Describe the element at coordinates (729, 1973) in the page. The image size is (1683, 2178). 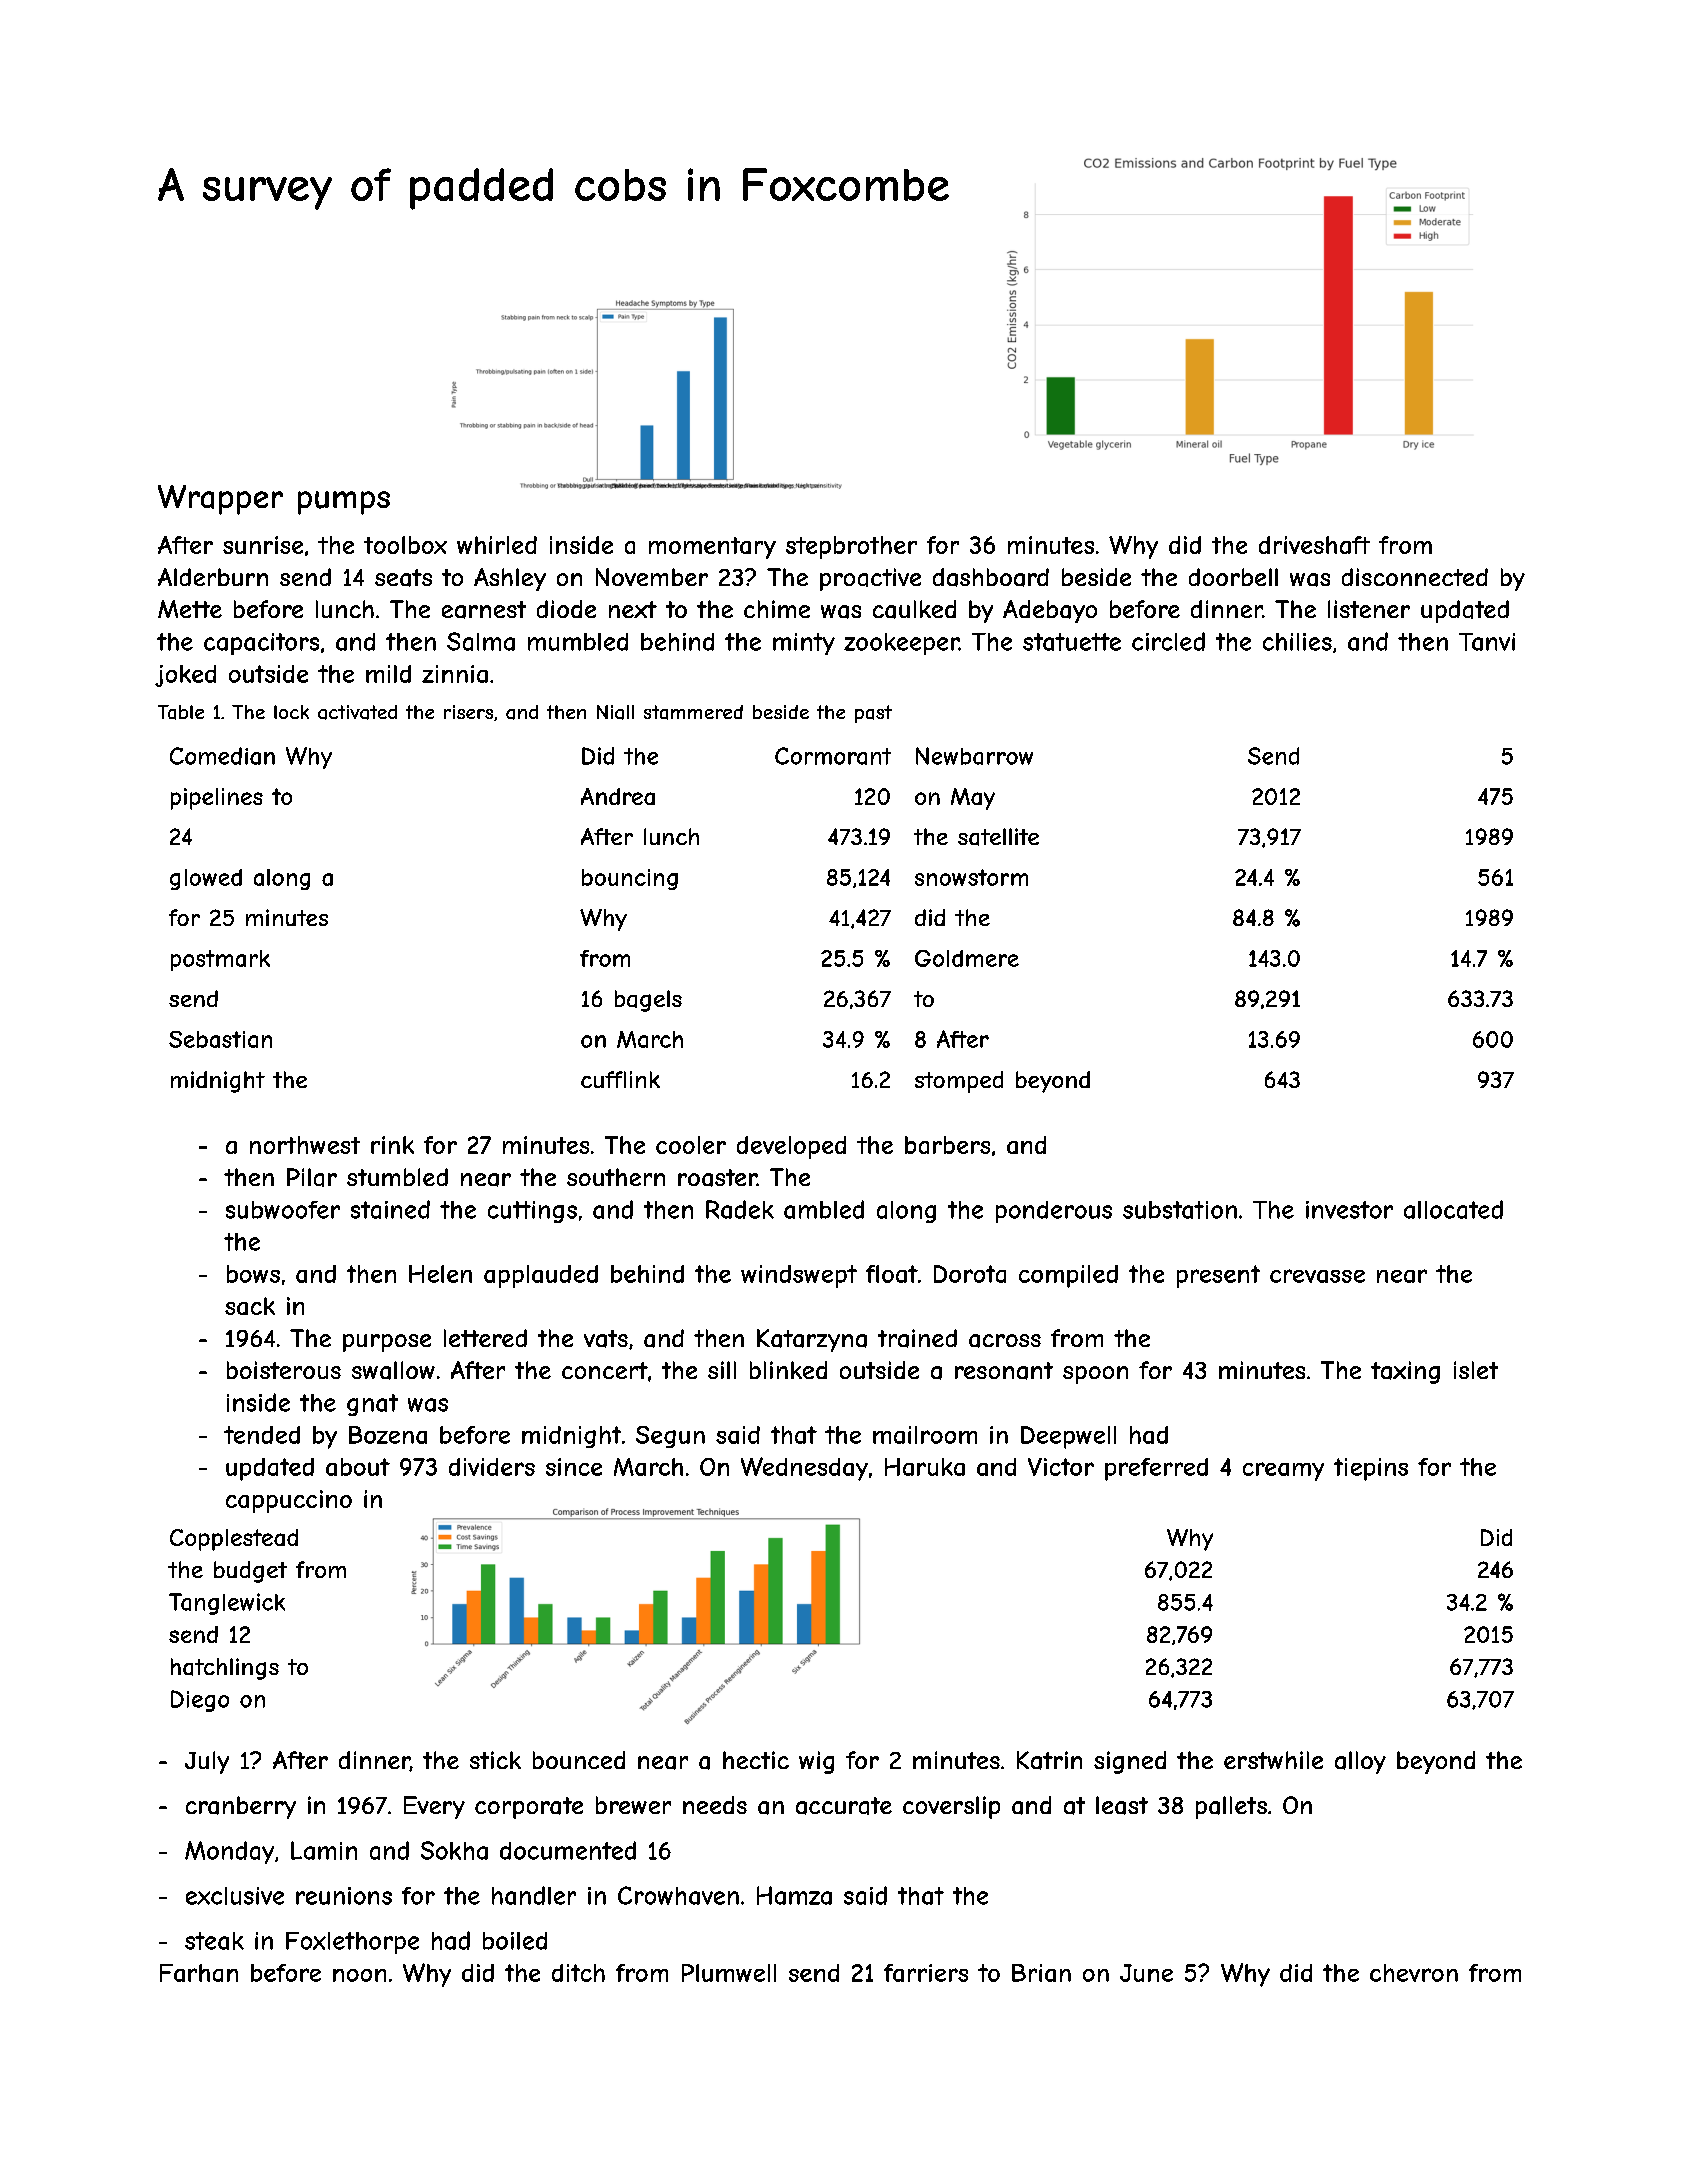
I see `Plumwell` at that location.
